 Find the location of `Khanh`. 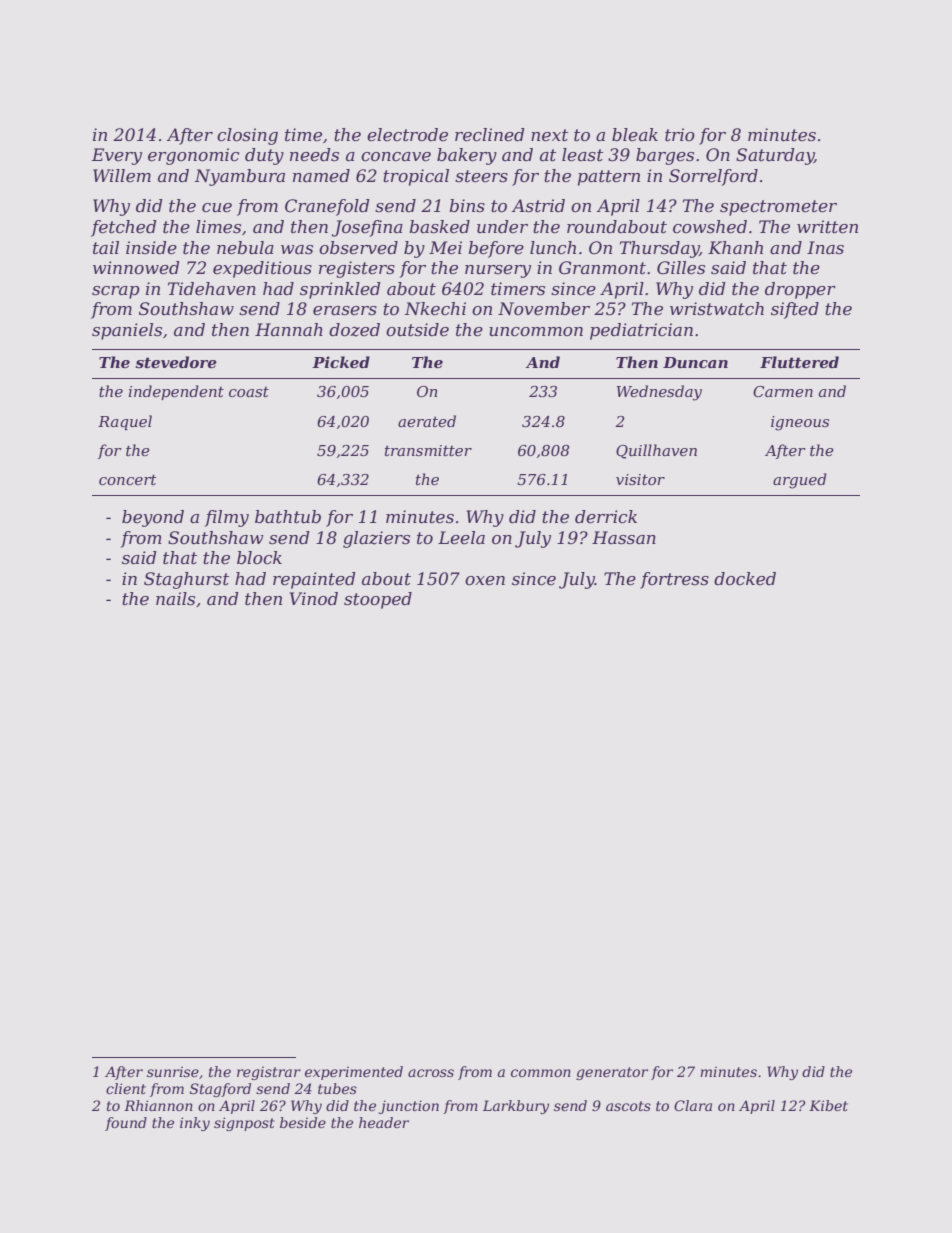

Khanh is located at coordinates (735, 247).
